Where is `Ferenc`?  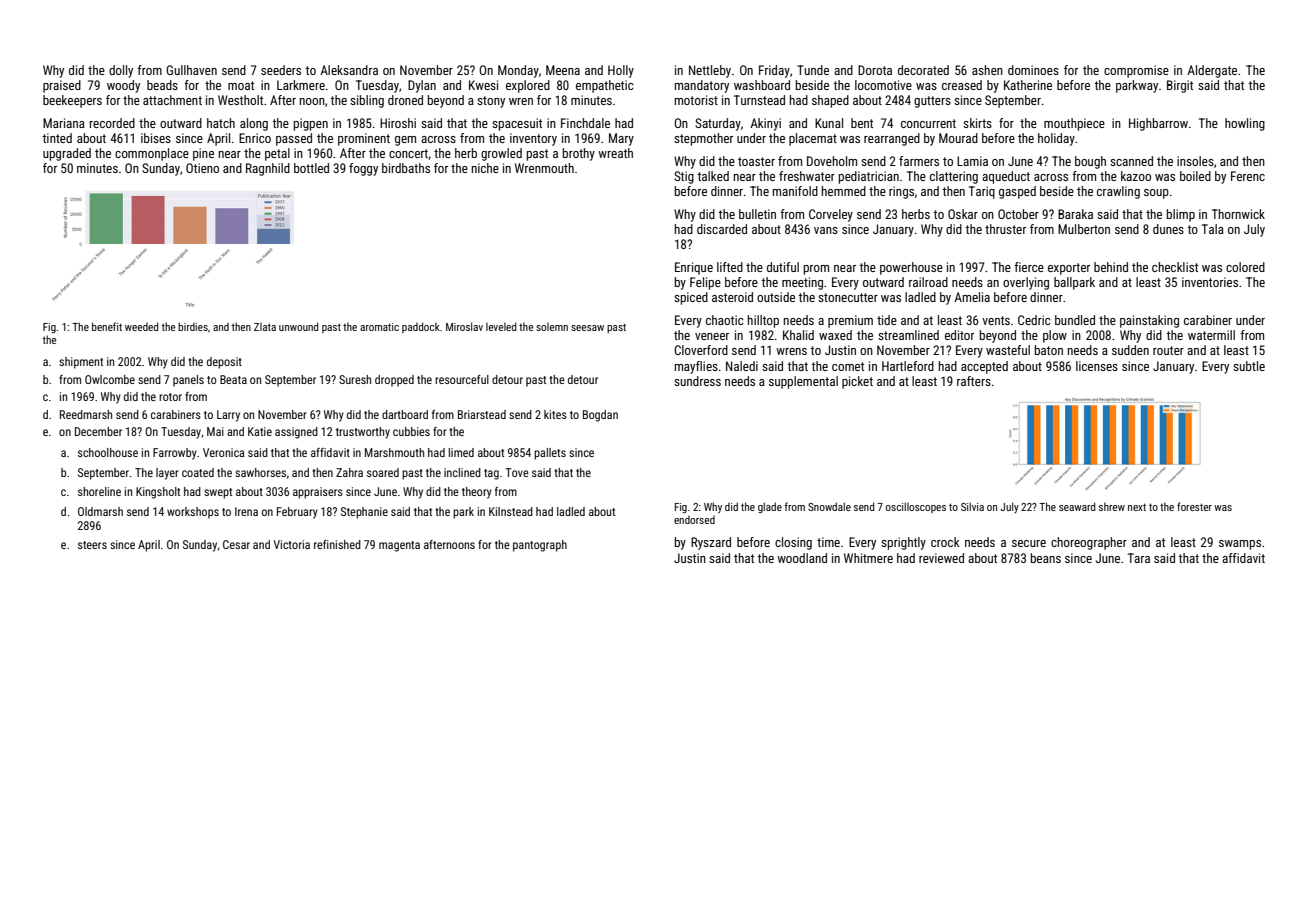 Ferenc is located at coordinates (1248, 176).
